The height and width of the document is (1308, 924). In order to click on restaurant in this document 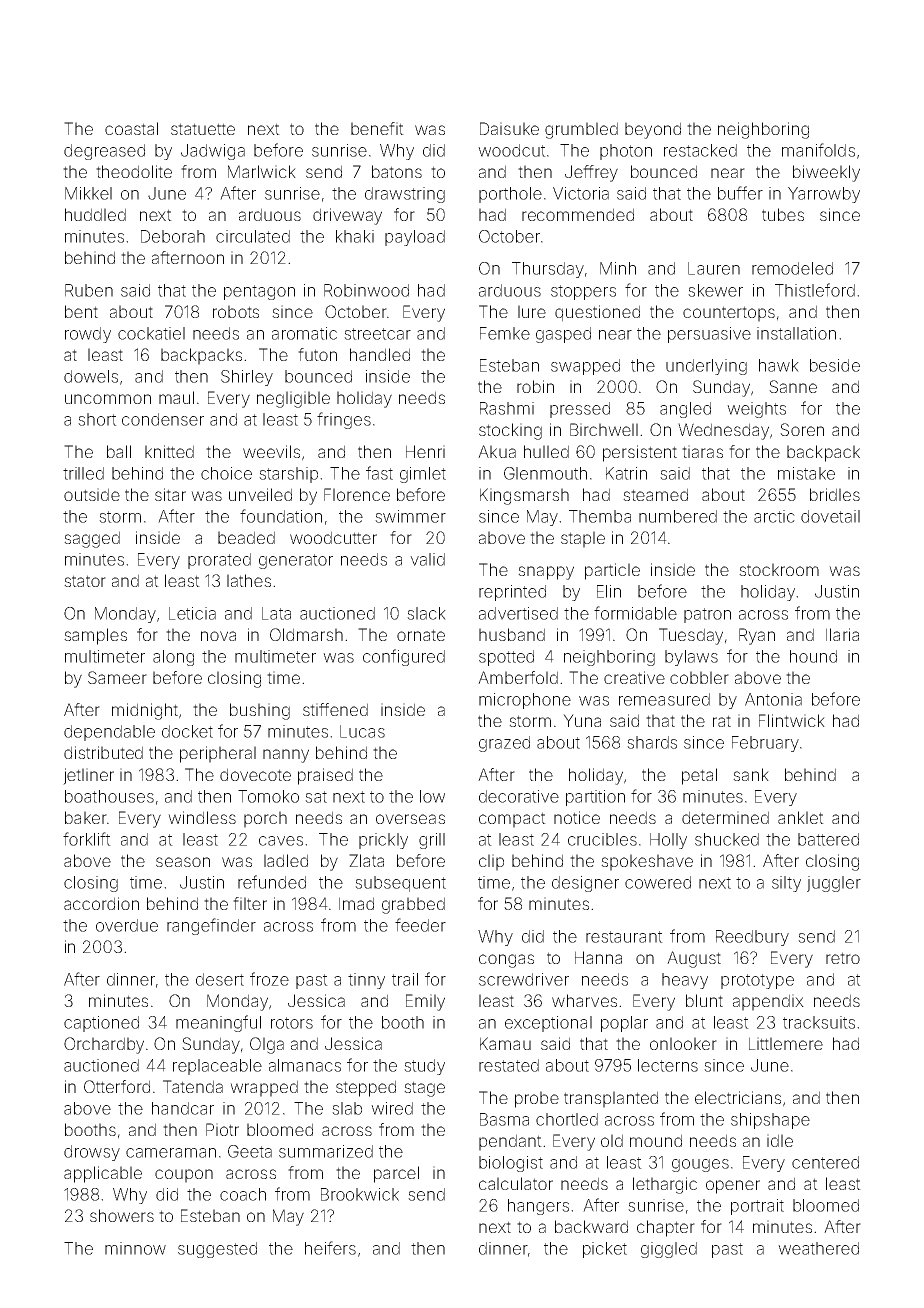, I will do `click(624, 937)`.
